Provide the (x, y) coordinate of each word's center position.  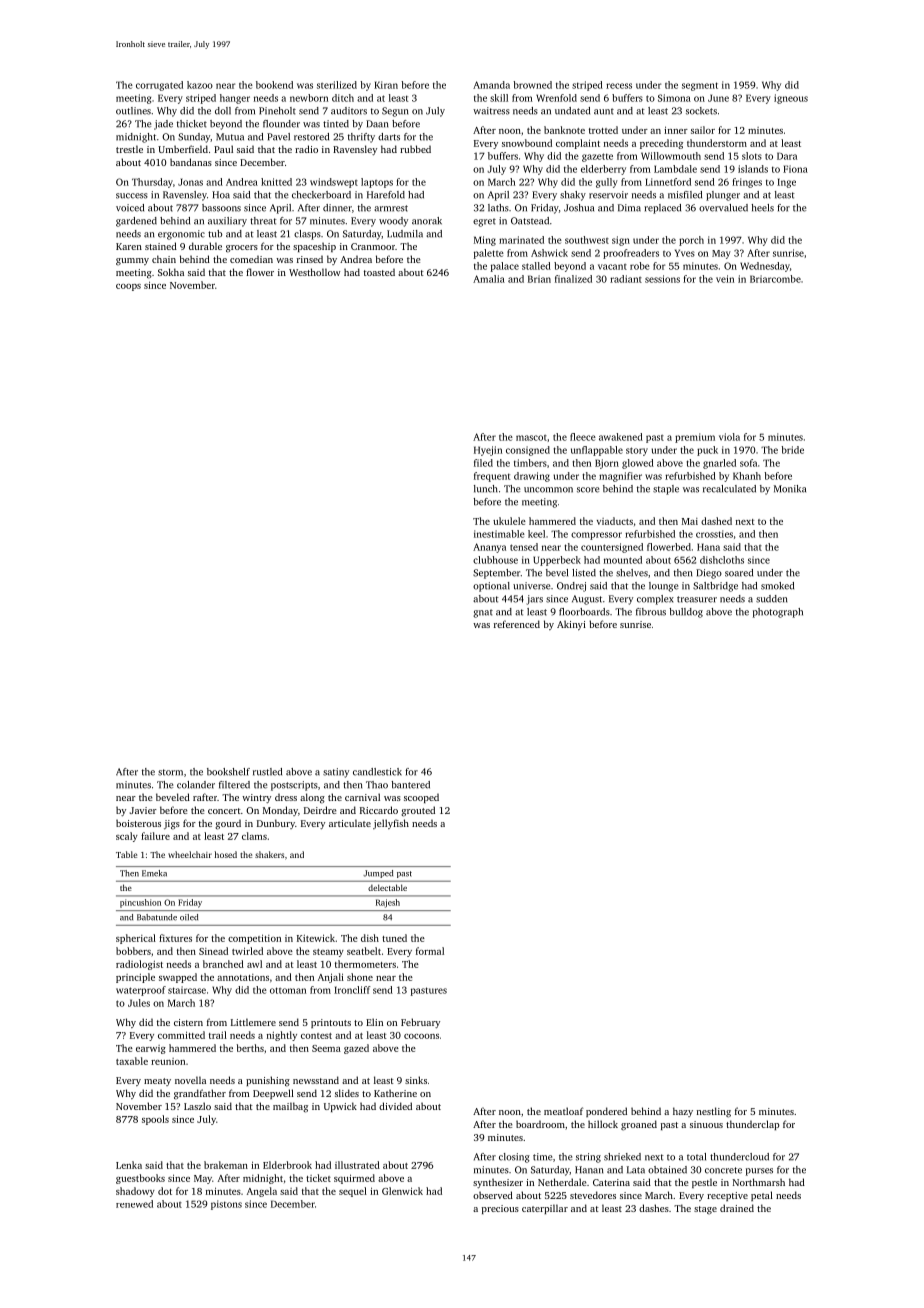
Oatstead (530, 221)
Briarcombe (775, 279)
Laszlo (197, 1106)
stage (705, 1210)
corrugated (159, 86)
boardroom (540, 1124)
